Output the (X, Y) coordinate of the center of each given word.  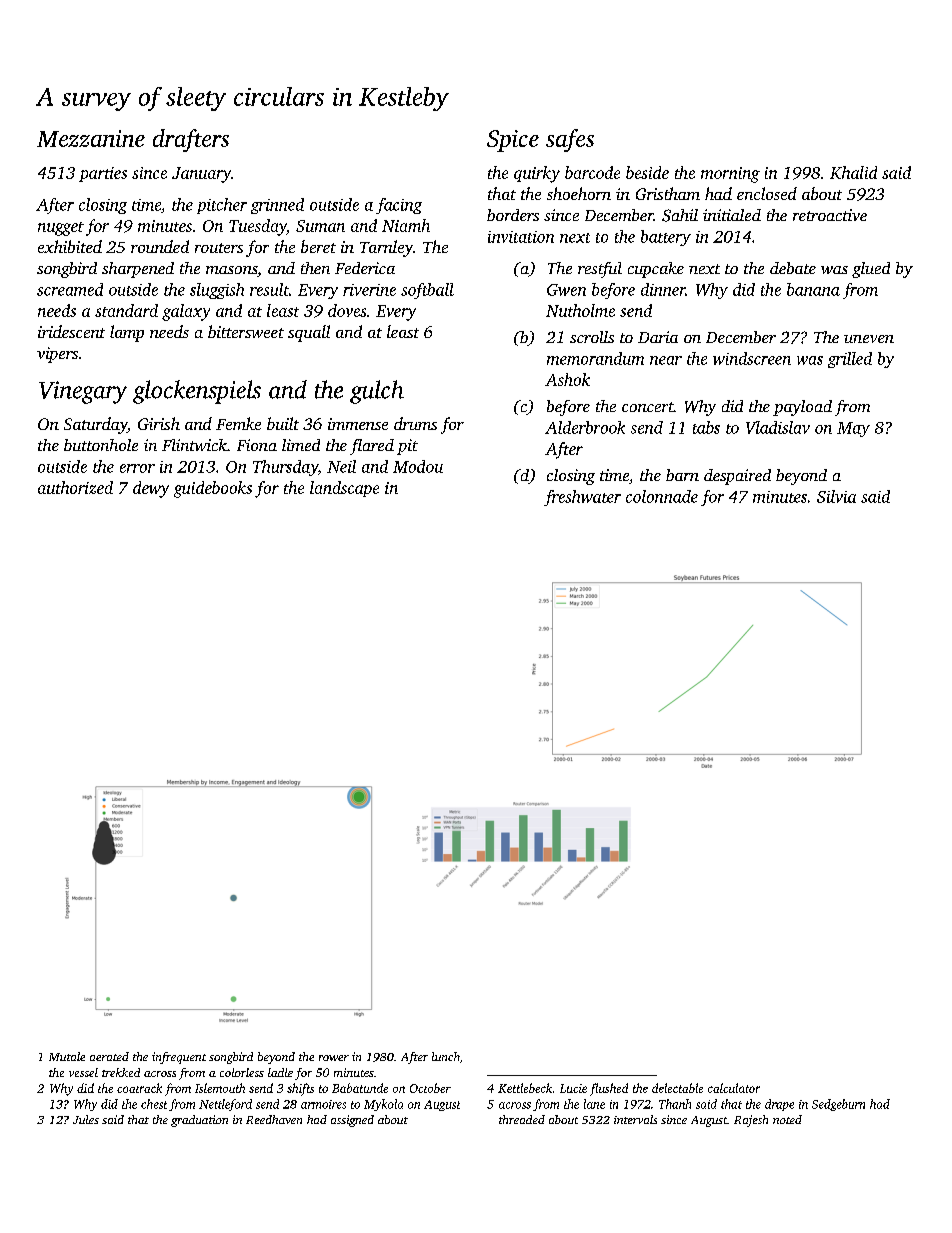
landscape (344, 489)
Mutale (67, 1056)
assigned (352, 1121)
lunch (446, 1056)
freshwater (582, 498)
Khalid (853, 172)
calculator (734, 1088)
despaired (737, 477)
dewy (151, 489)
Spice (513, 141)
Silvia (836, 496)
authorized (75, 487)
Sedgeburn (838, 1105)
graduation (199, 1121)
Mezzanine (91, 138)
